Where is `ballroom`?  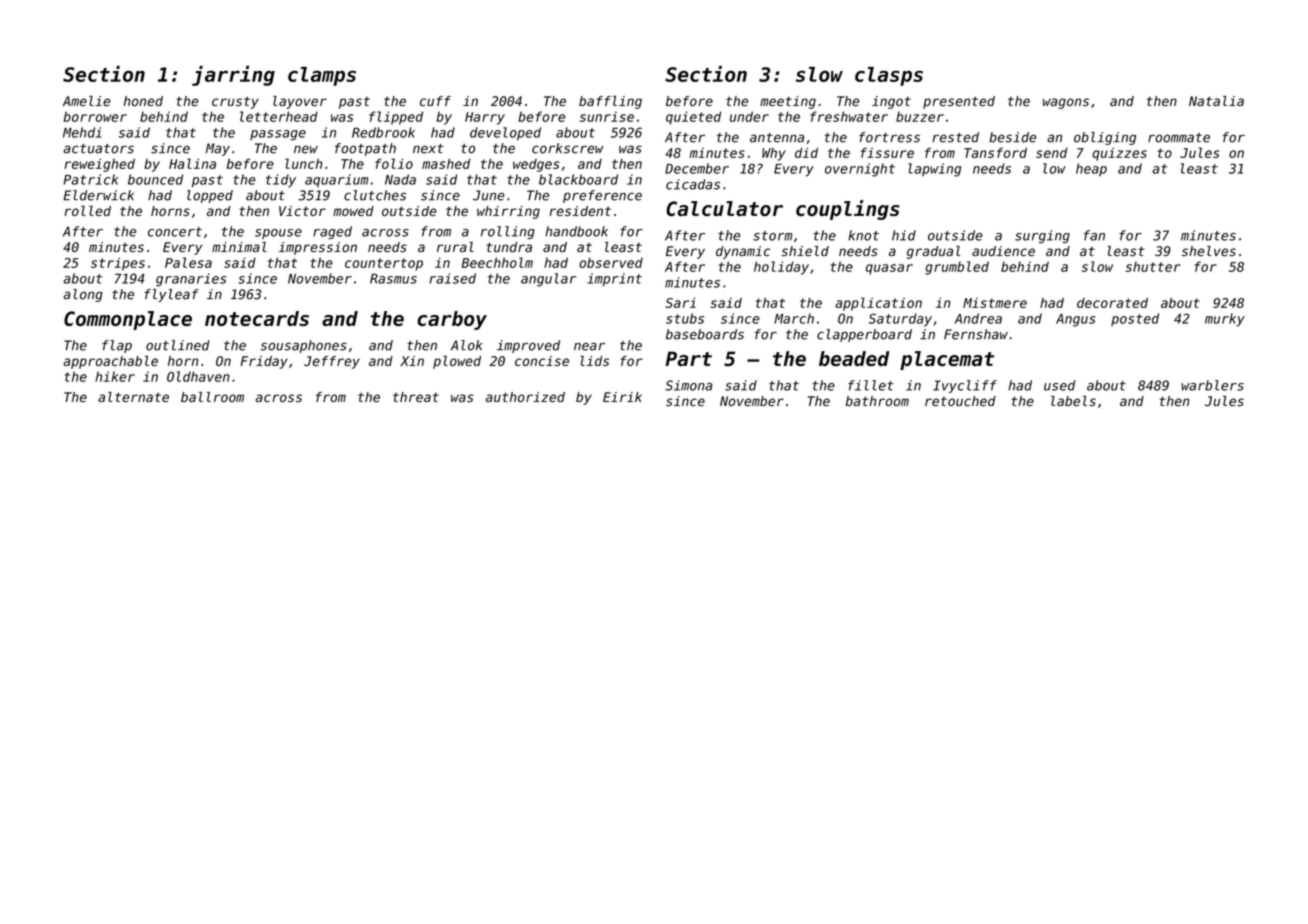 ballroom is located at coordinates (212, 397).
